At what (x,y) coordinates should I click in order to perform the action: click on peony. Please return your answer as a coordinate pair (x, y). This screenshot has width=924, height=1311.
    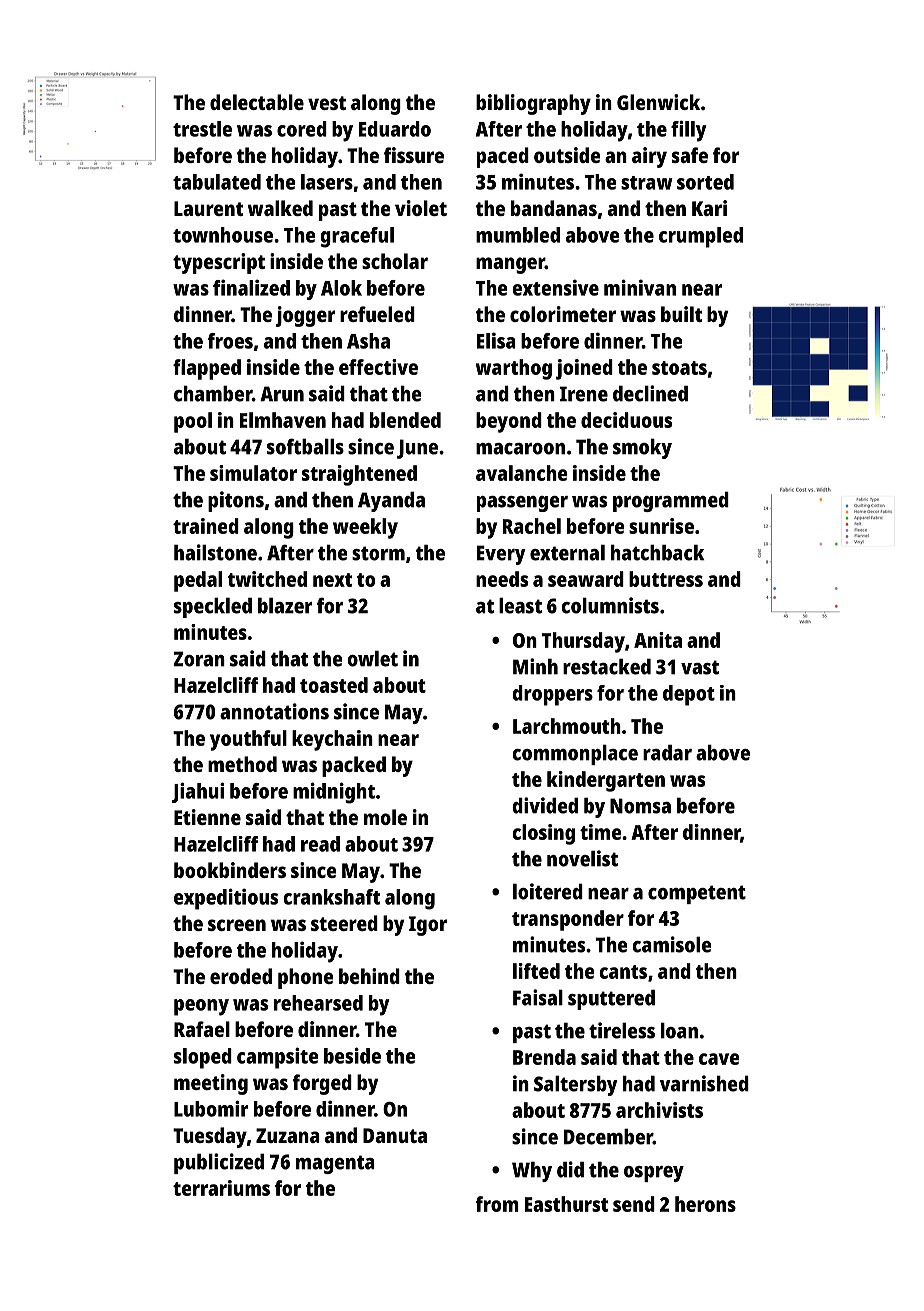
    Looking at the image, I should click on (201, 1007).
